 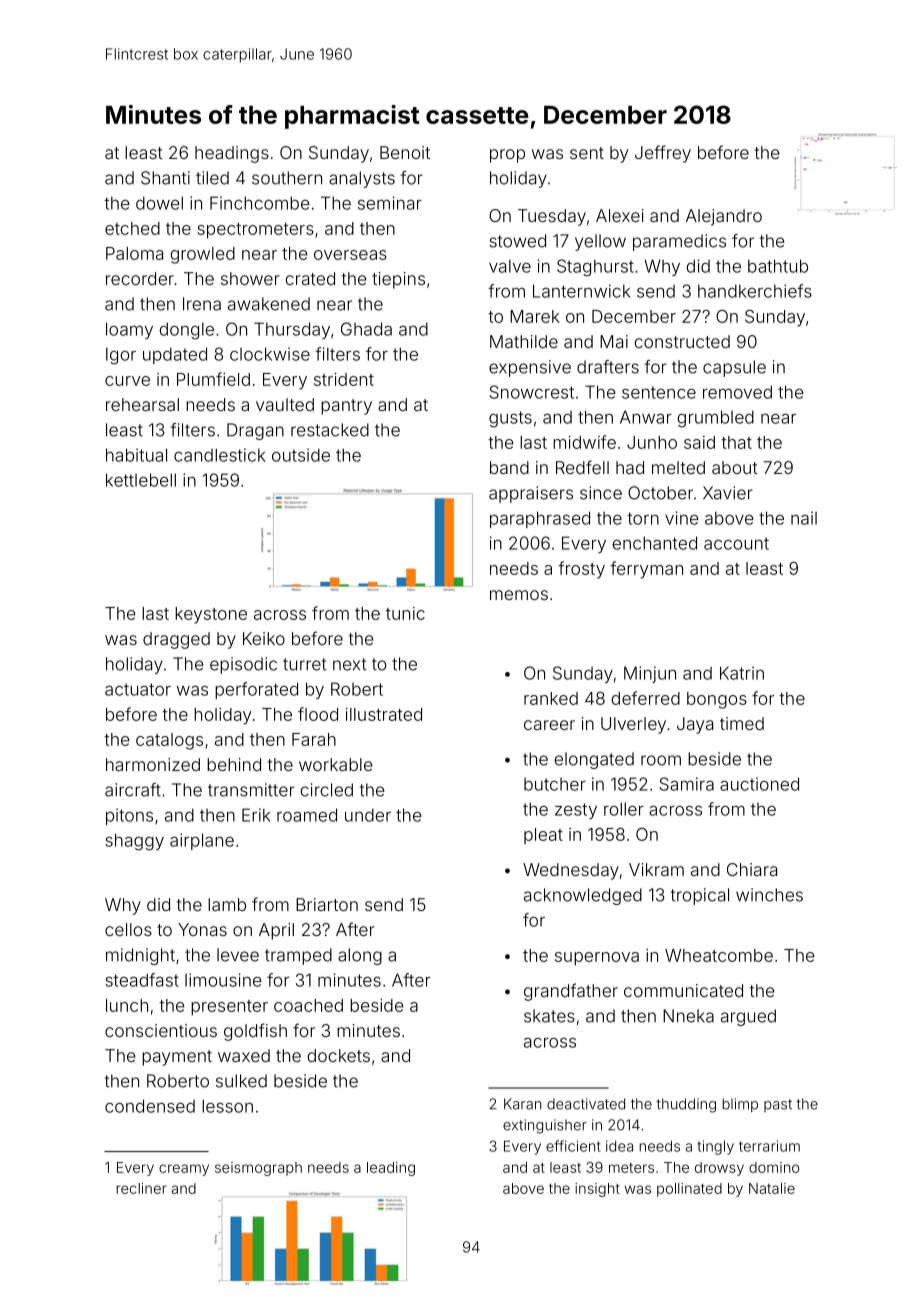 I want to click on valve, so click(x=510, y=266).
